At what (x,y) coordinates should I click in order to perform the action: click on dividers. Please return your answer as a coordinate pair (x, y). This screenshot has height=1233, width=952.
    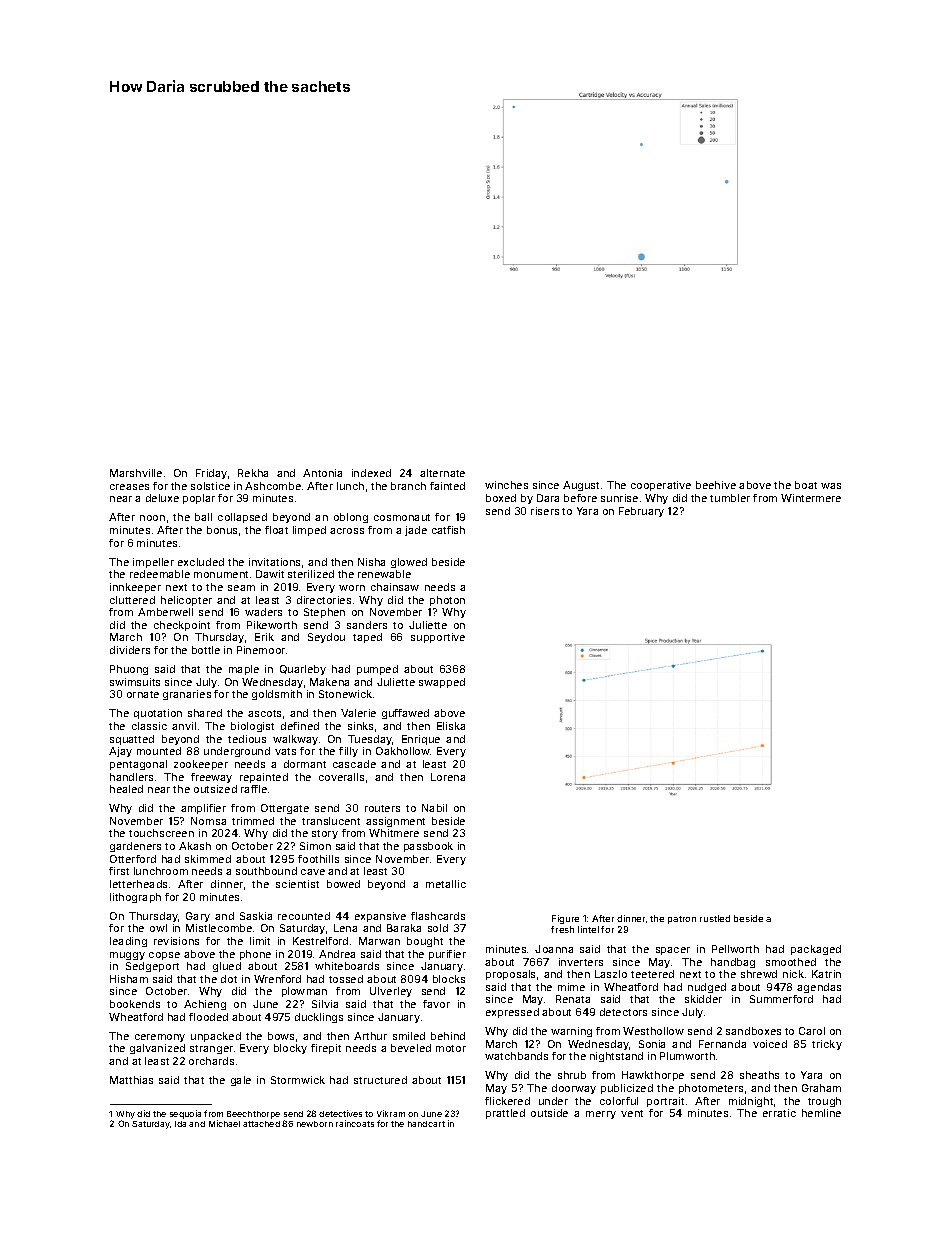
    Looking at the image, I should click on (130, 650).
